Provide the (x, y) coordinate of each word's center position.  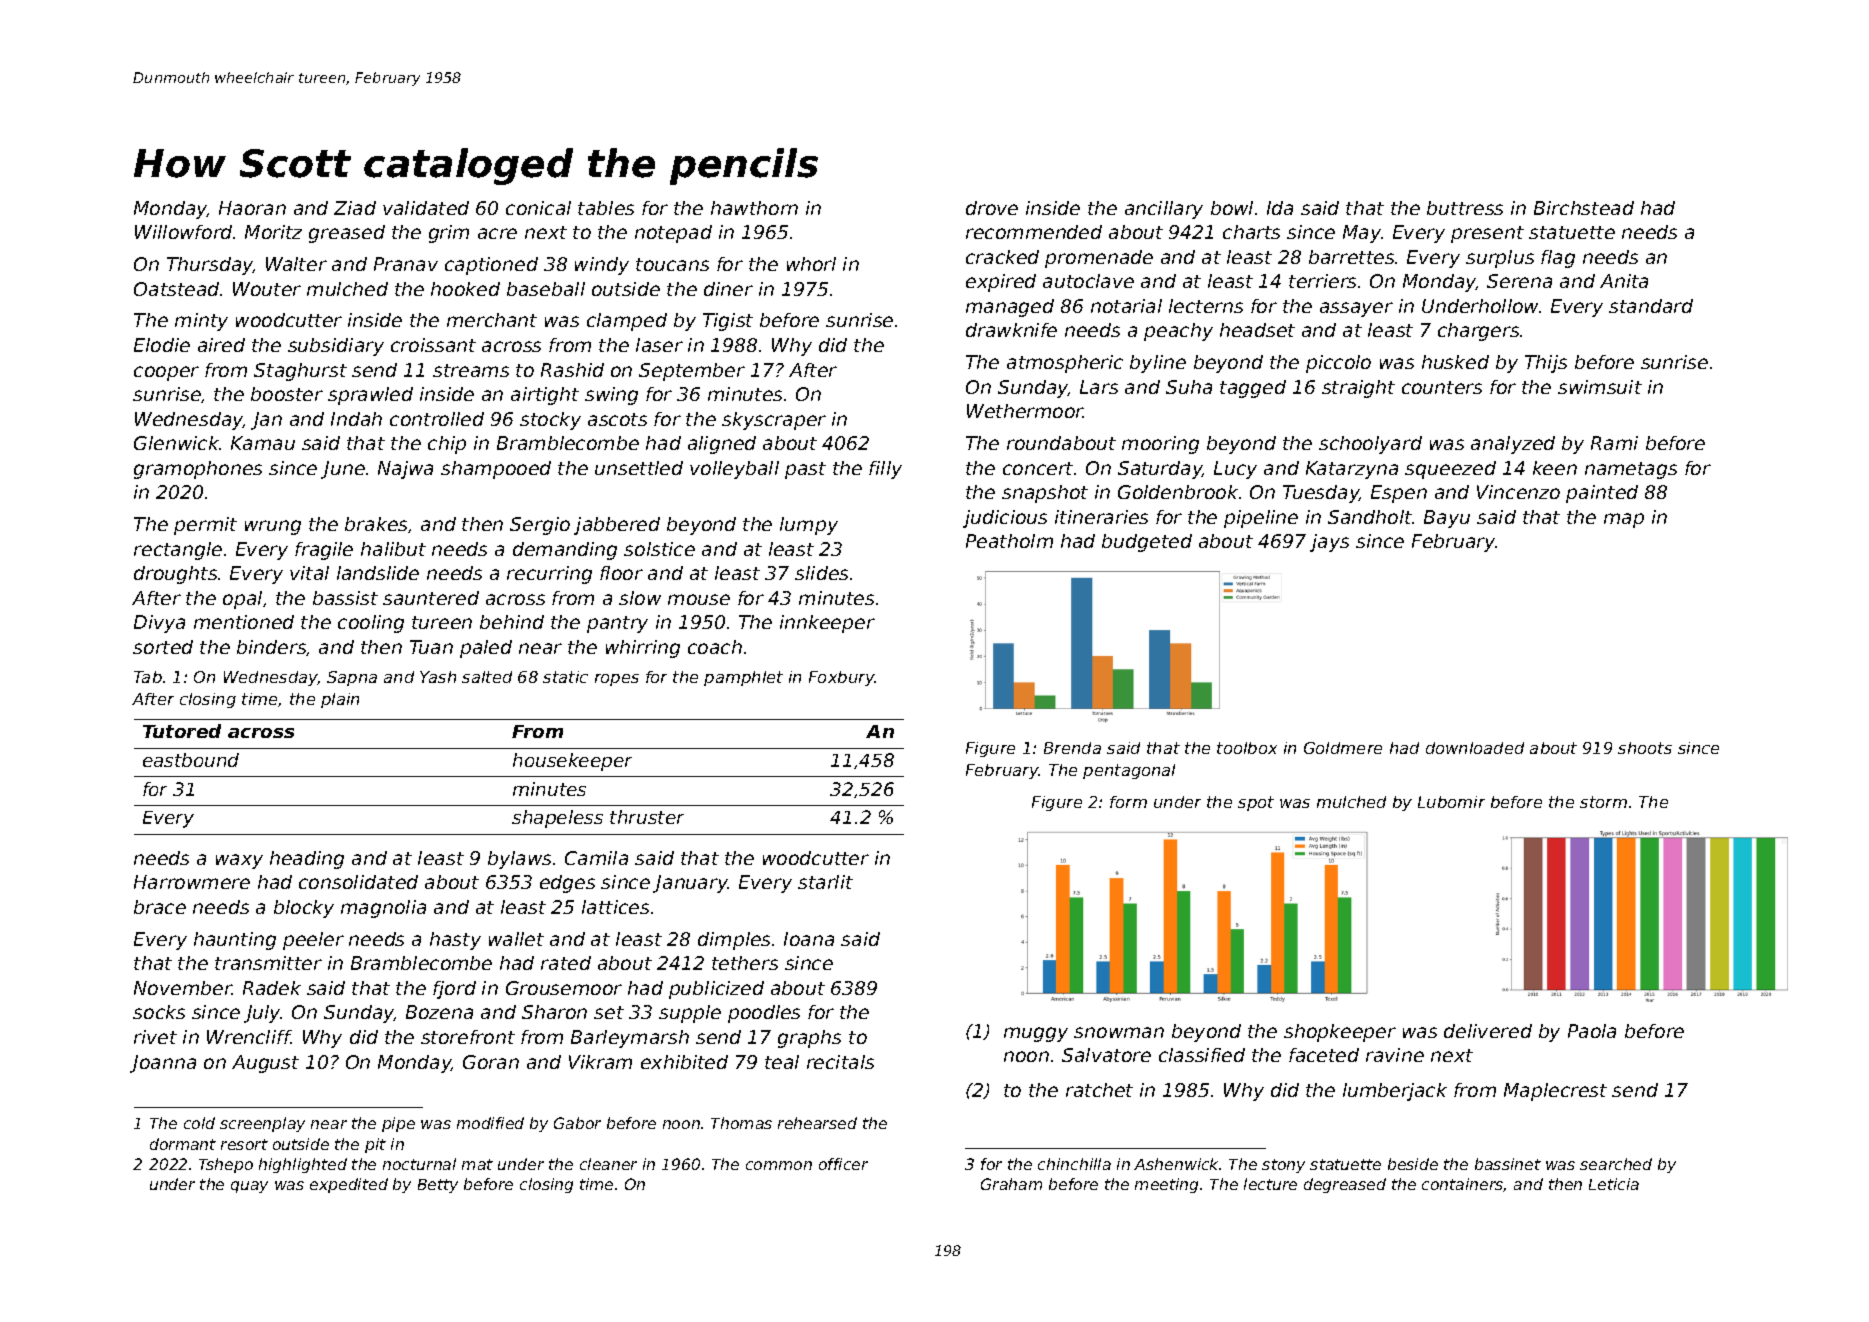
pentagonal (1129, 771)
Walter (296, 264)
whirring (643, 649)
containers (1463, 1185)
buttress (1465, 208)
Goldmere (1343, 748)
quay (249, 1187)
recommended (1034, 232)
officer (843, 1164)
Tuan (431, 647)
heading (307, 860)
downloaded (1475, 748)
